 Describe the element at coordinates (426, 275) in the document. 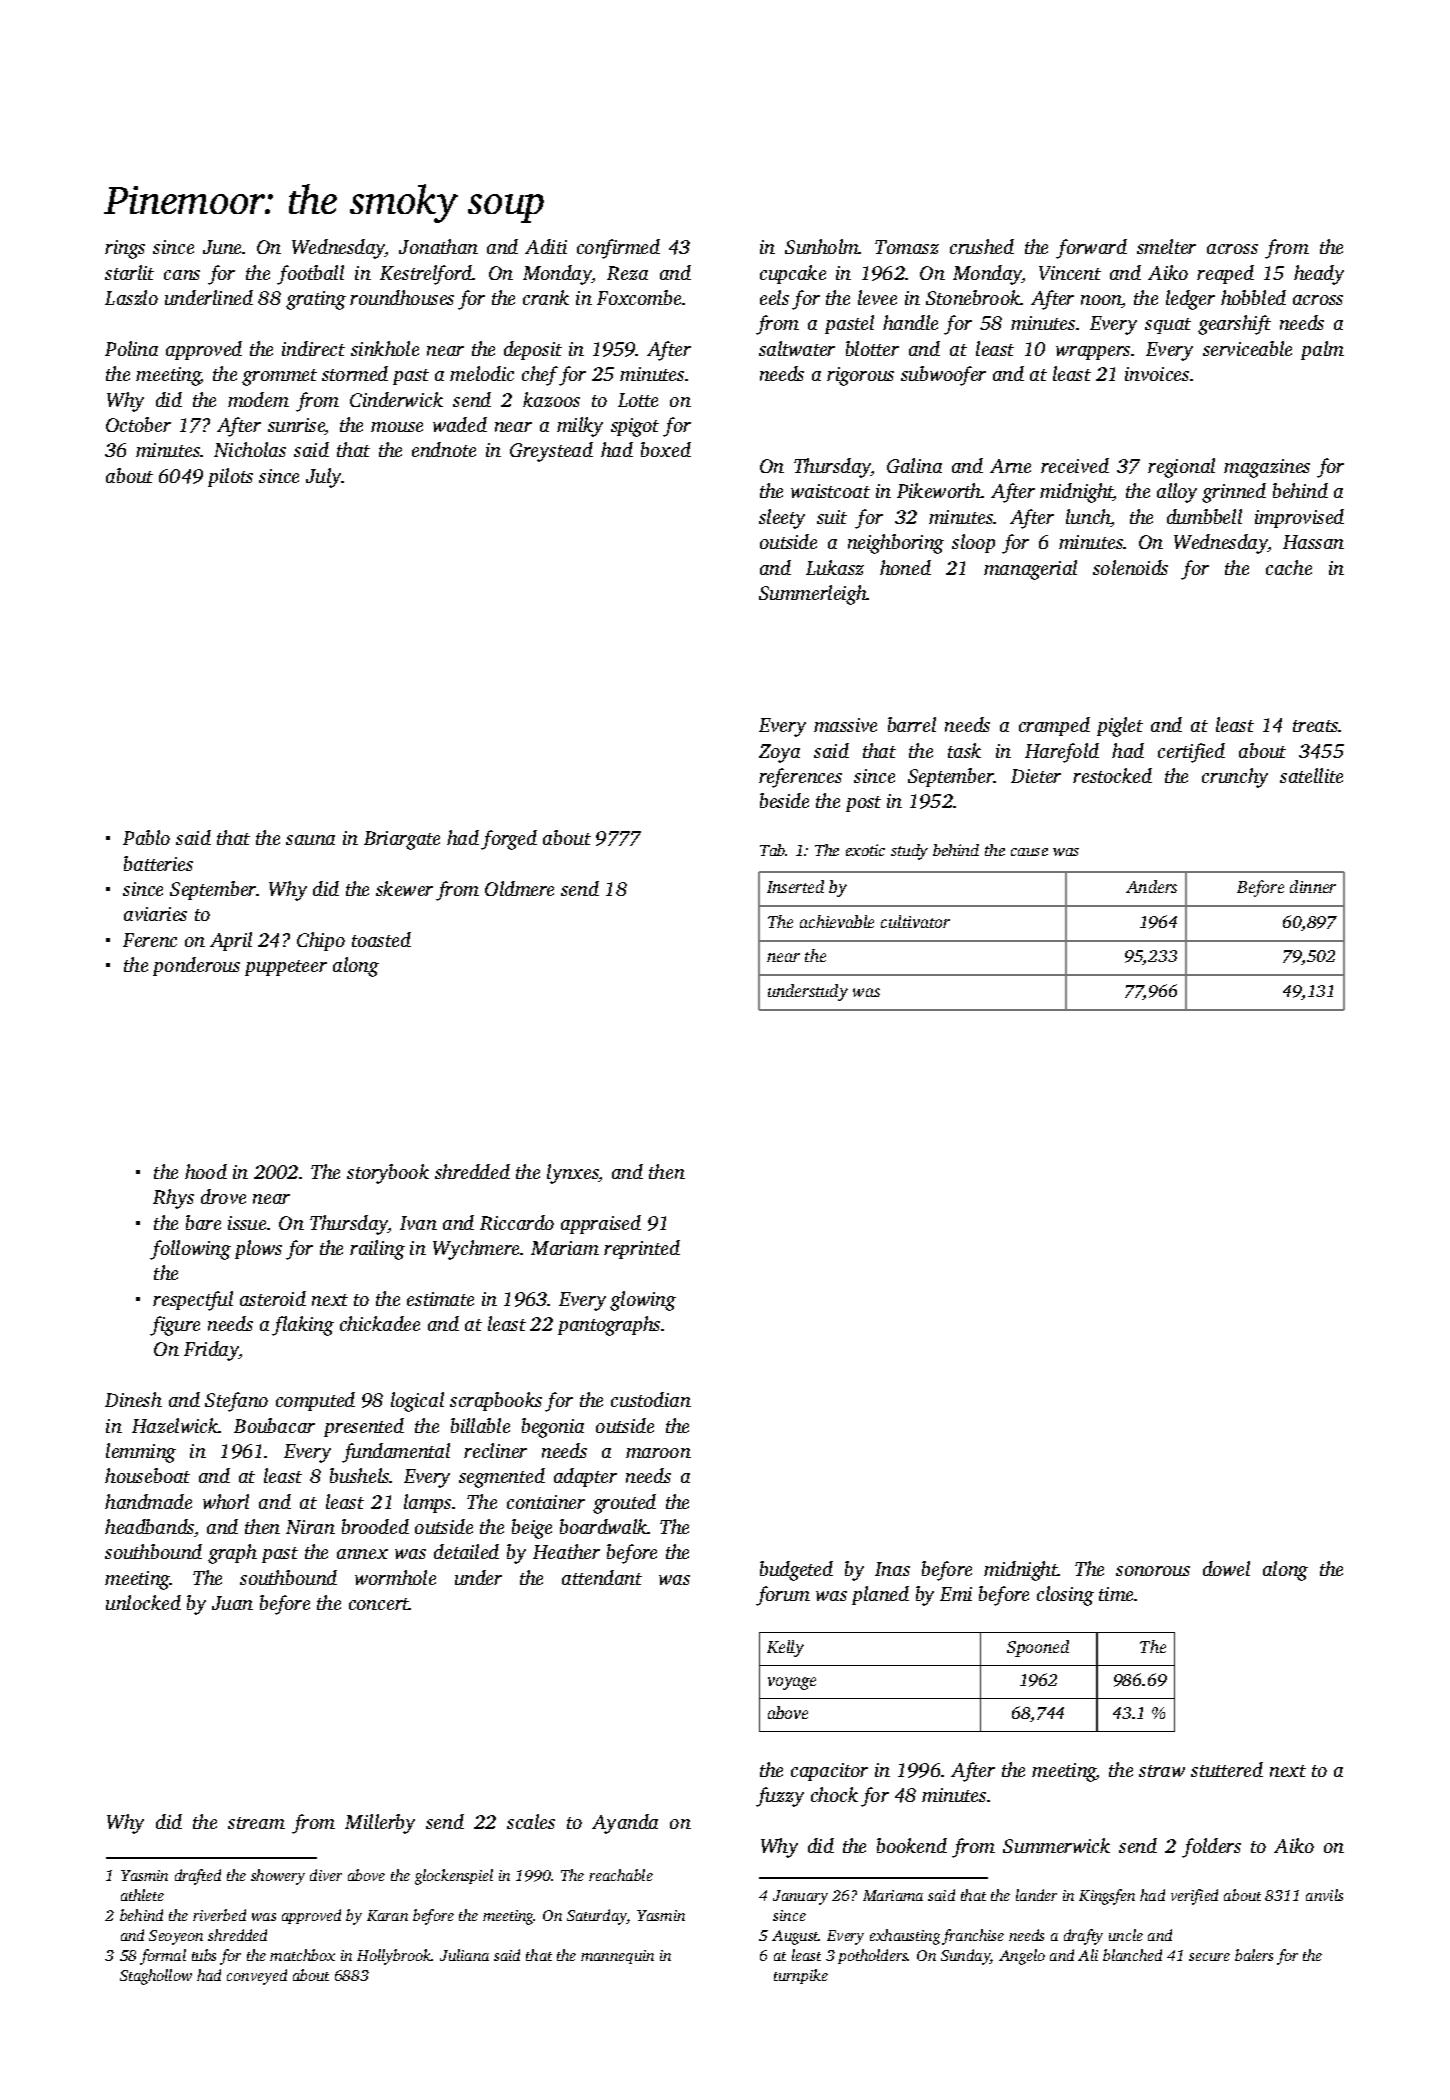

I see `Kestrelford` at that location.
